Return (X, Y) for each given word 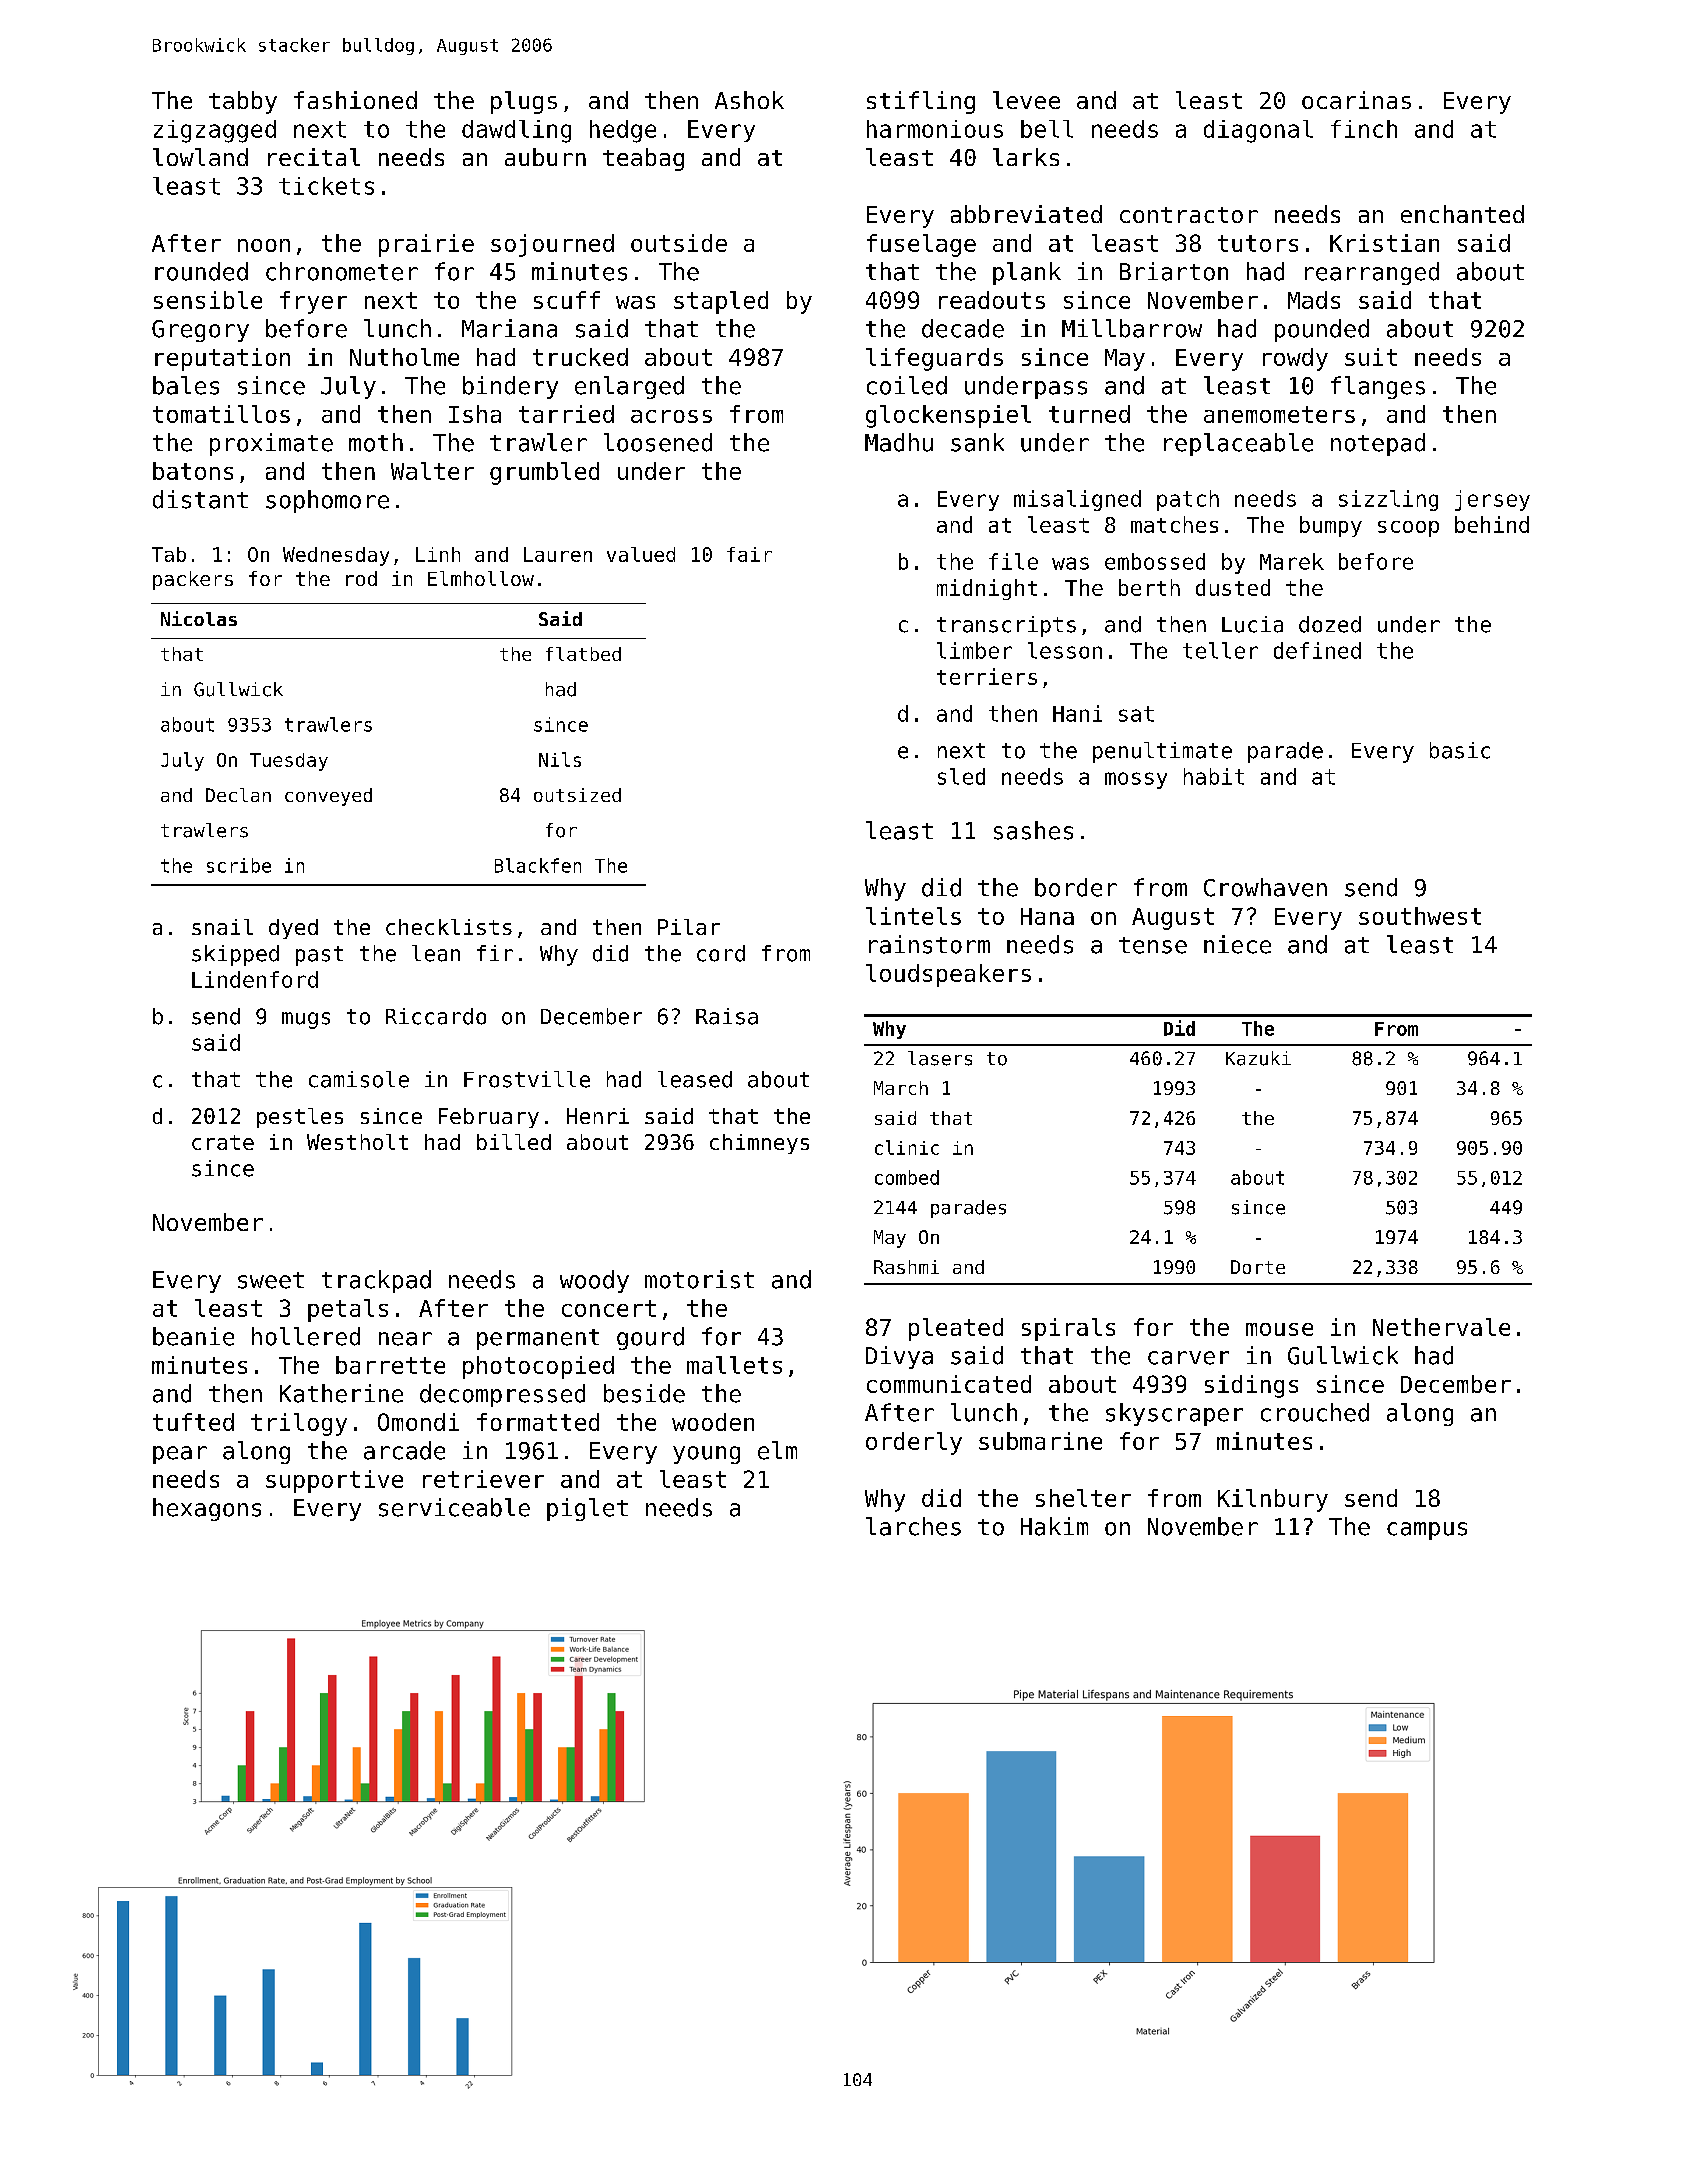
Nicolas (199, 618)
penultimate (1162, 752)
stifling (921, 102)
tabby (243, 102)
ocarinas (1356, 100)
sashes (1033, 830)
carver (1188, 1358)
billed (514, 1142)
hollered (306, 1336)
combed (907, 1177)
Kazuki (1258, 1058)
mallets (734, 1365)
